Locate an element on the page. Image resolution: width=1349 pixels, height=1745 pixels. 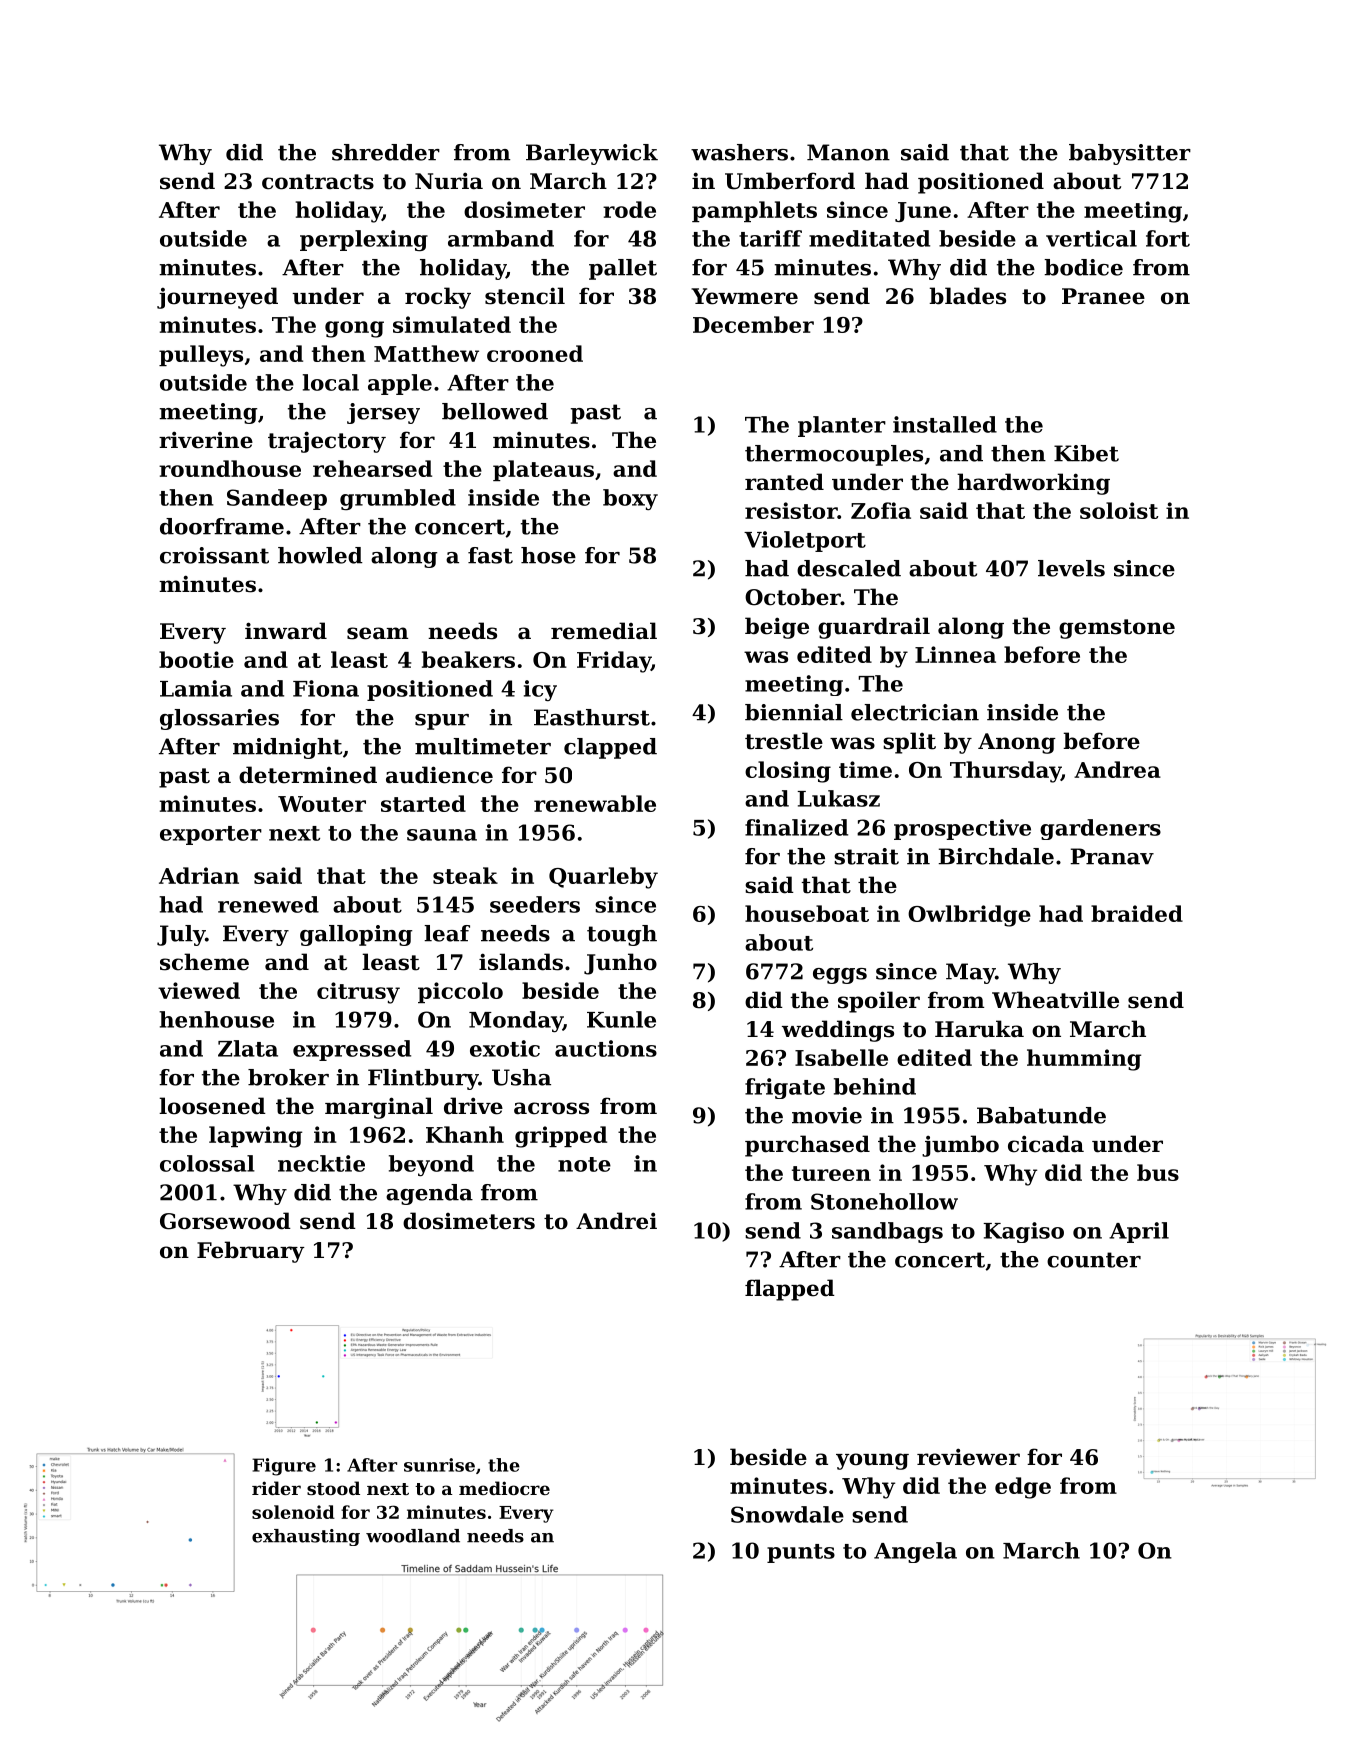
woodland is located at coordinates (413, 1536).
